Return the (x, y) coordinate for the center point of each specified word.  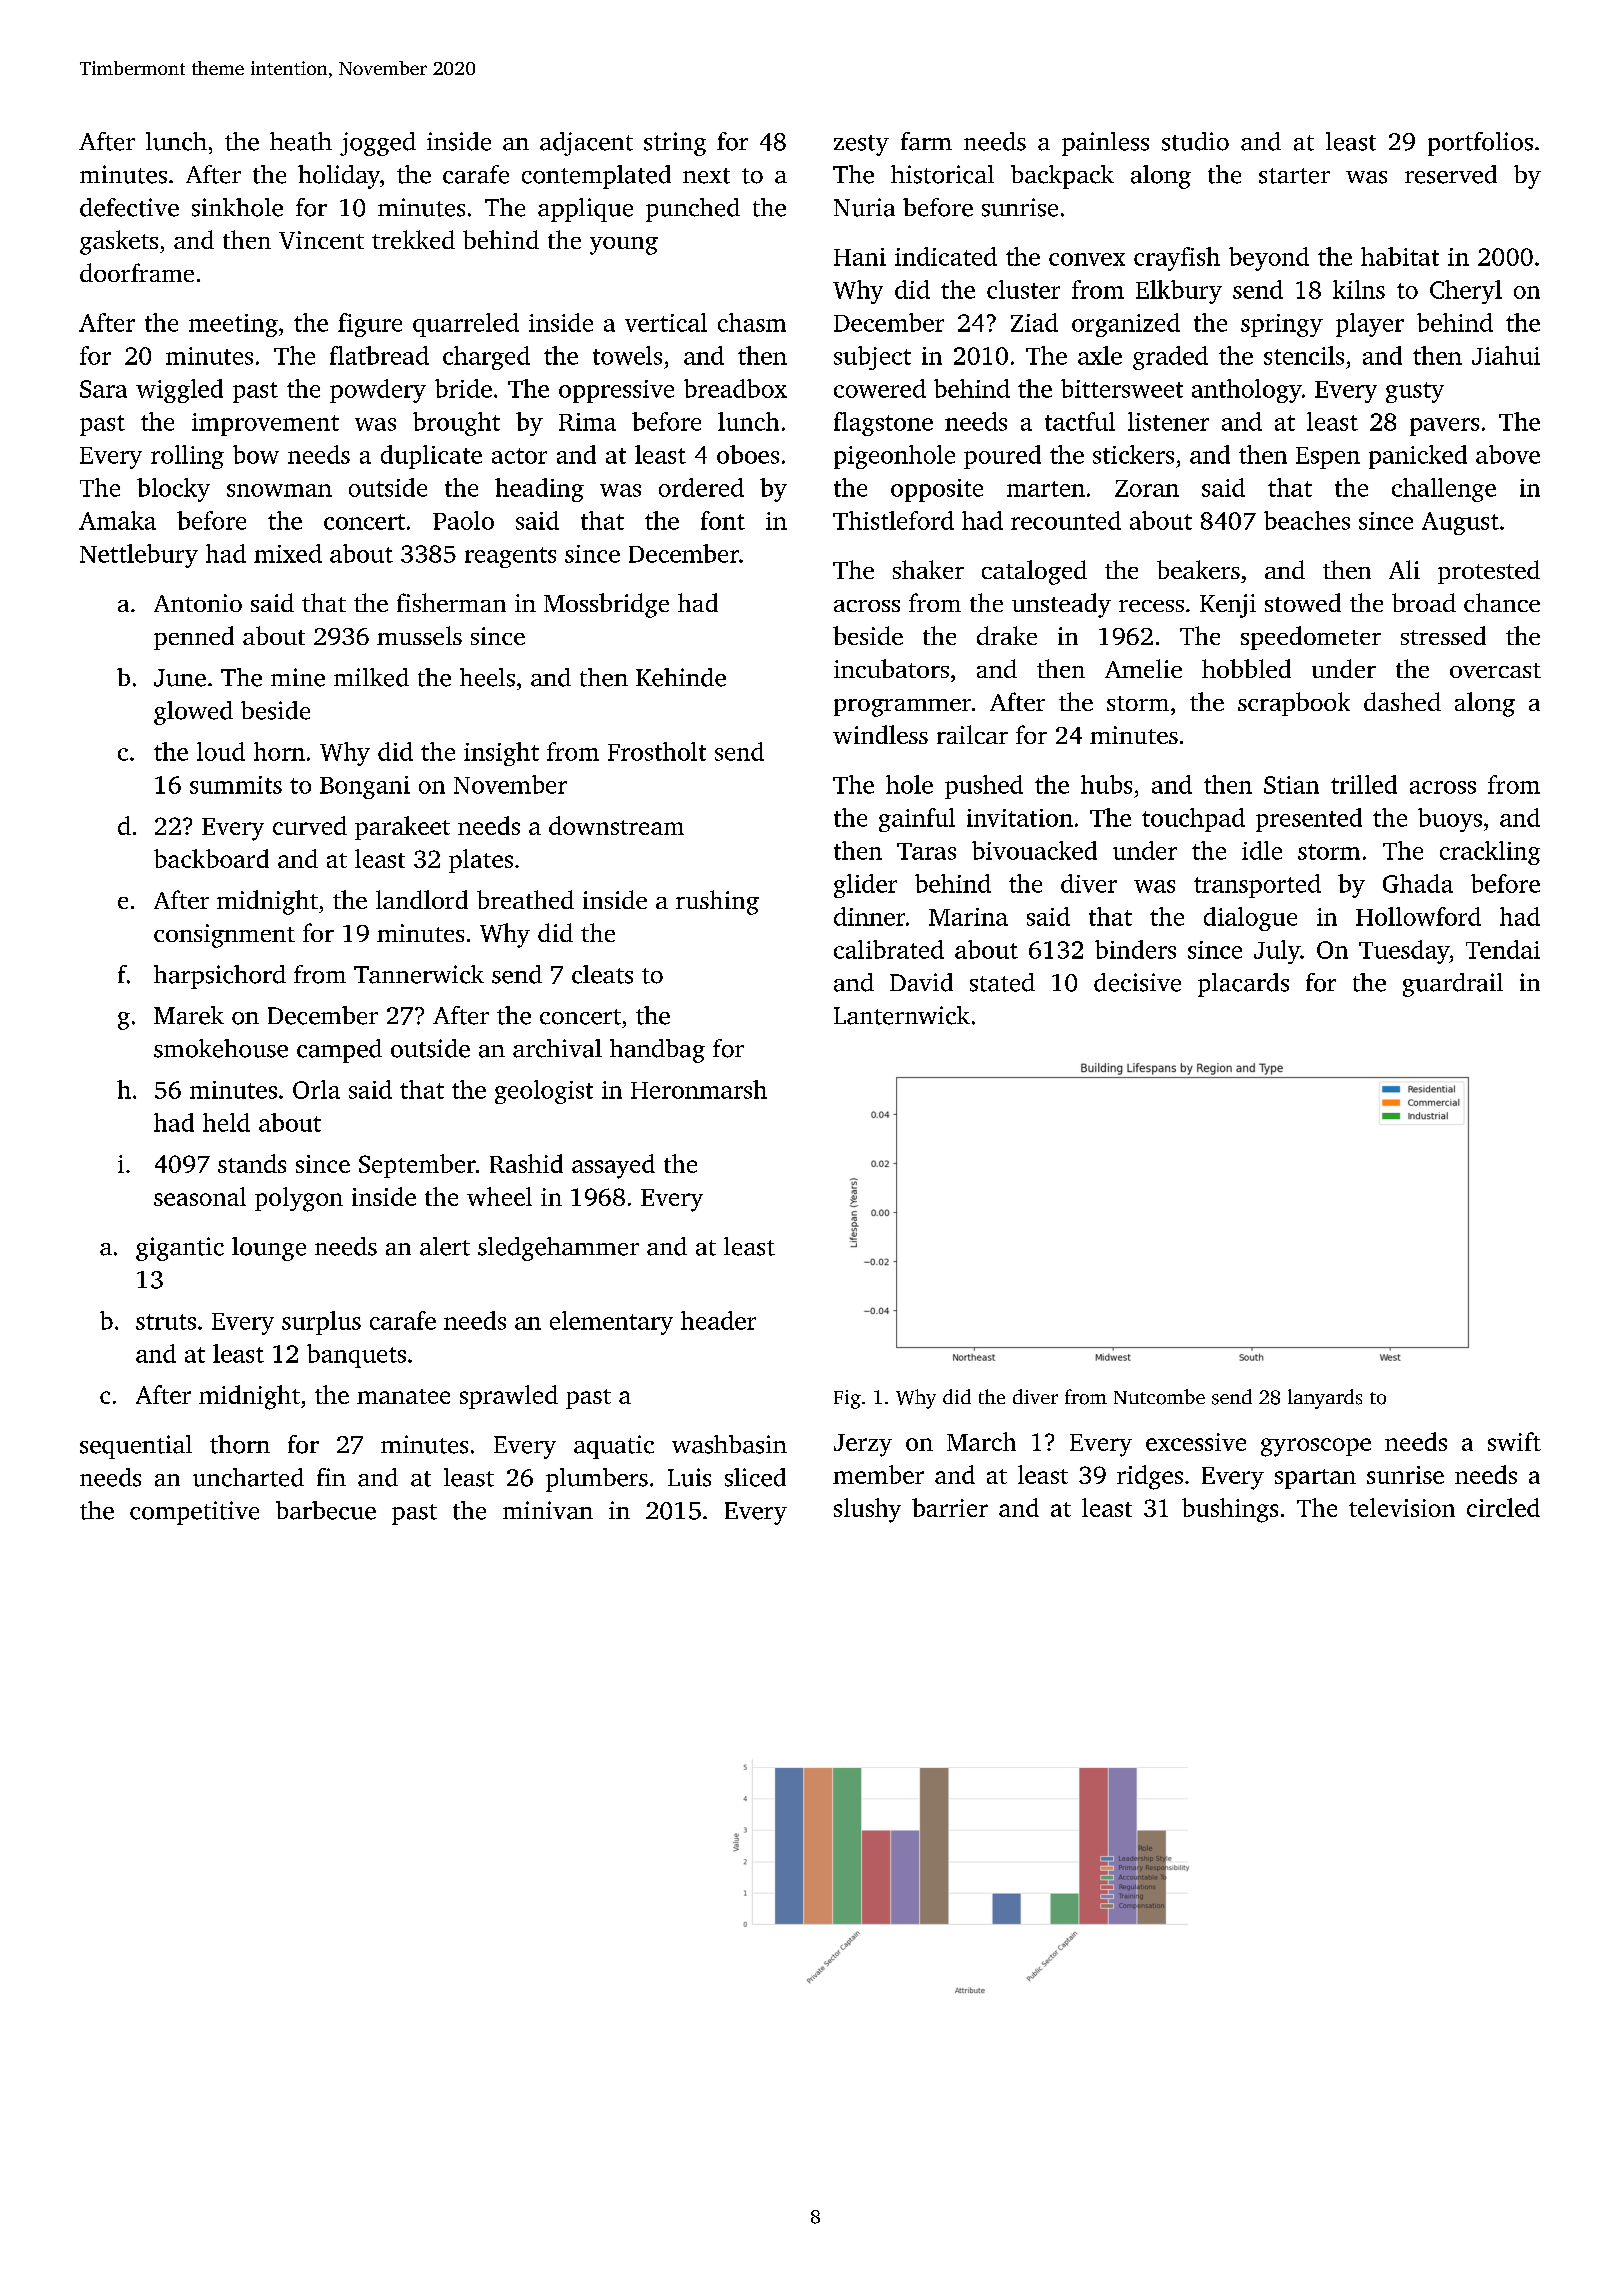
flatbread (379, 355)
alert (445, 1246)
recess (1151, 606)
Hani (860, 257)
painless (1105, 144)
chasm (752, 322)
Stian (1291, 785)
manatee (403, 1396)
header (718, 1320)
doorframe (137, 272)
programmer (902, 708)
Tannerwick (419, 974)
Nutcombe (1159, 1397)
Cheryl (1466, 292)
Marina (968, 917)
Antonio (198, 603)
